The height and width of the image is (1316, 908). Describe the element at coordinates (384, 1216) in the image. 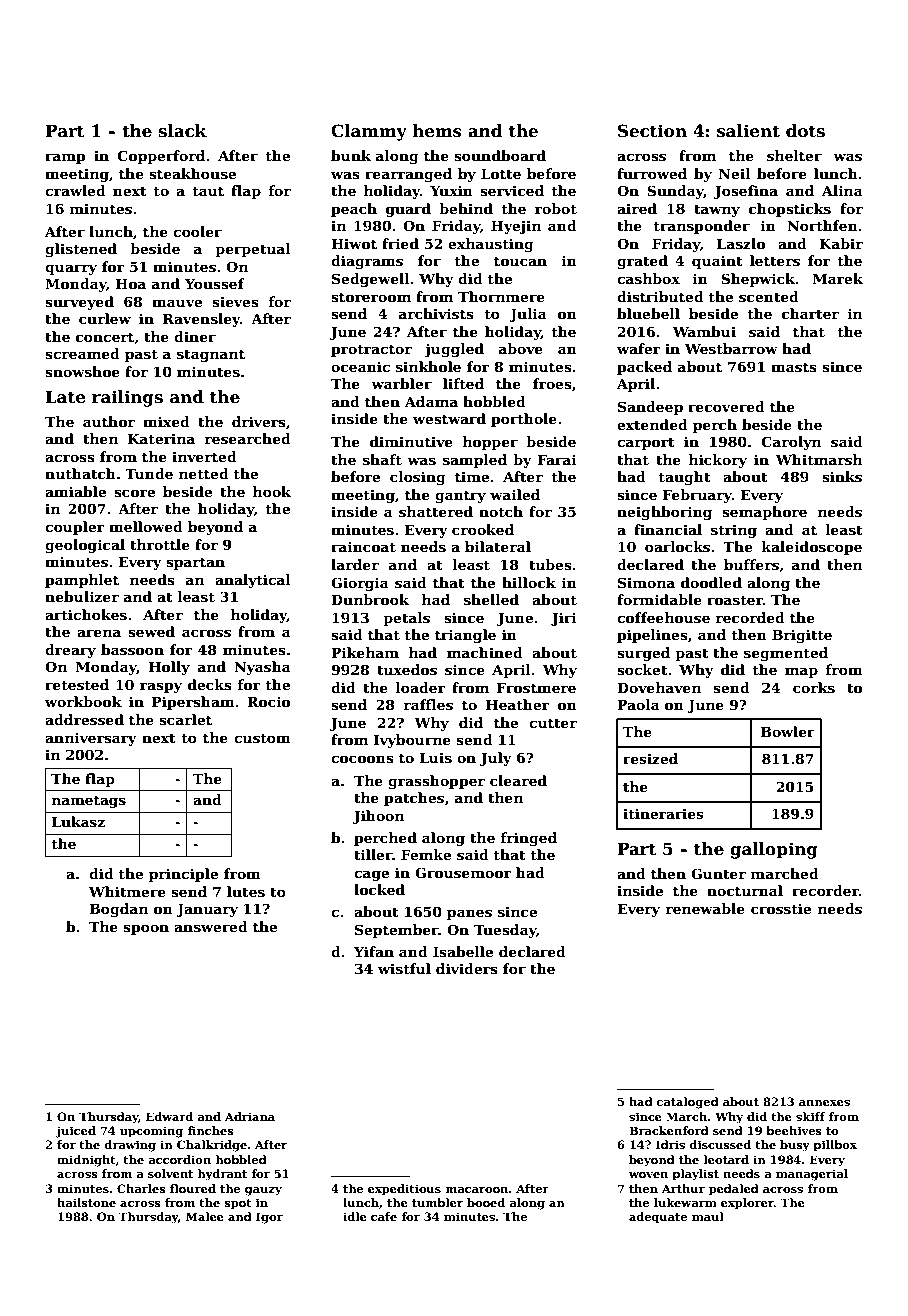

I see `cafe` at that location.
